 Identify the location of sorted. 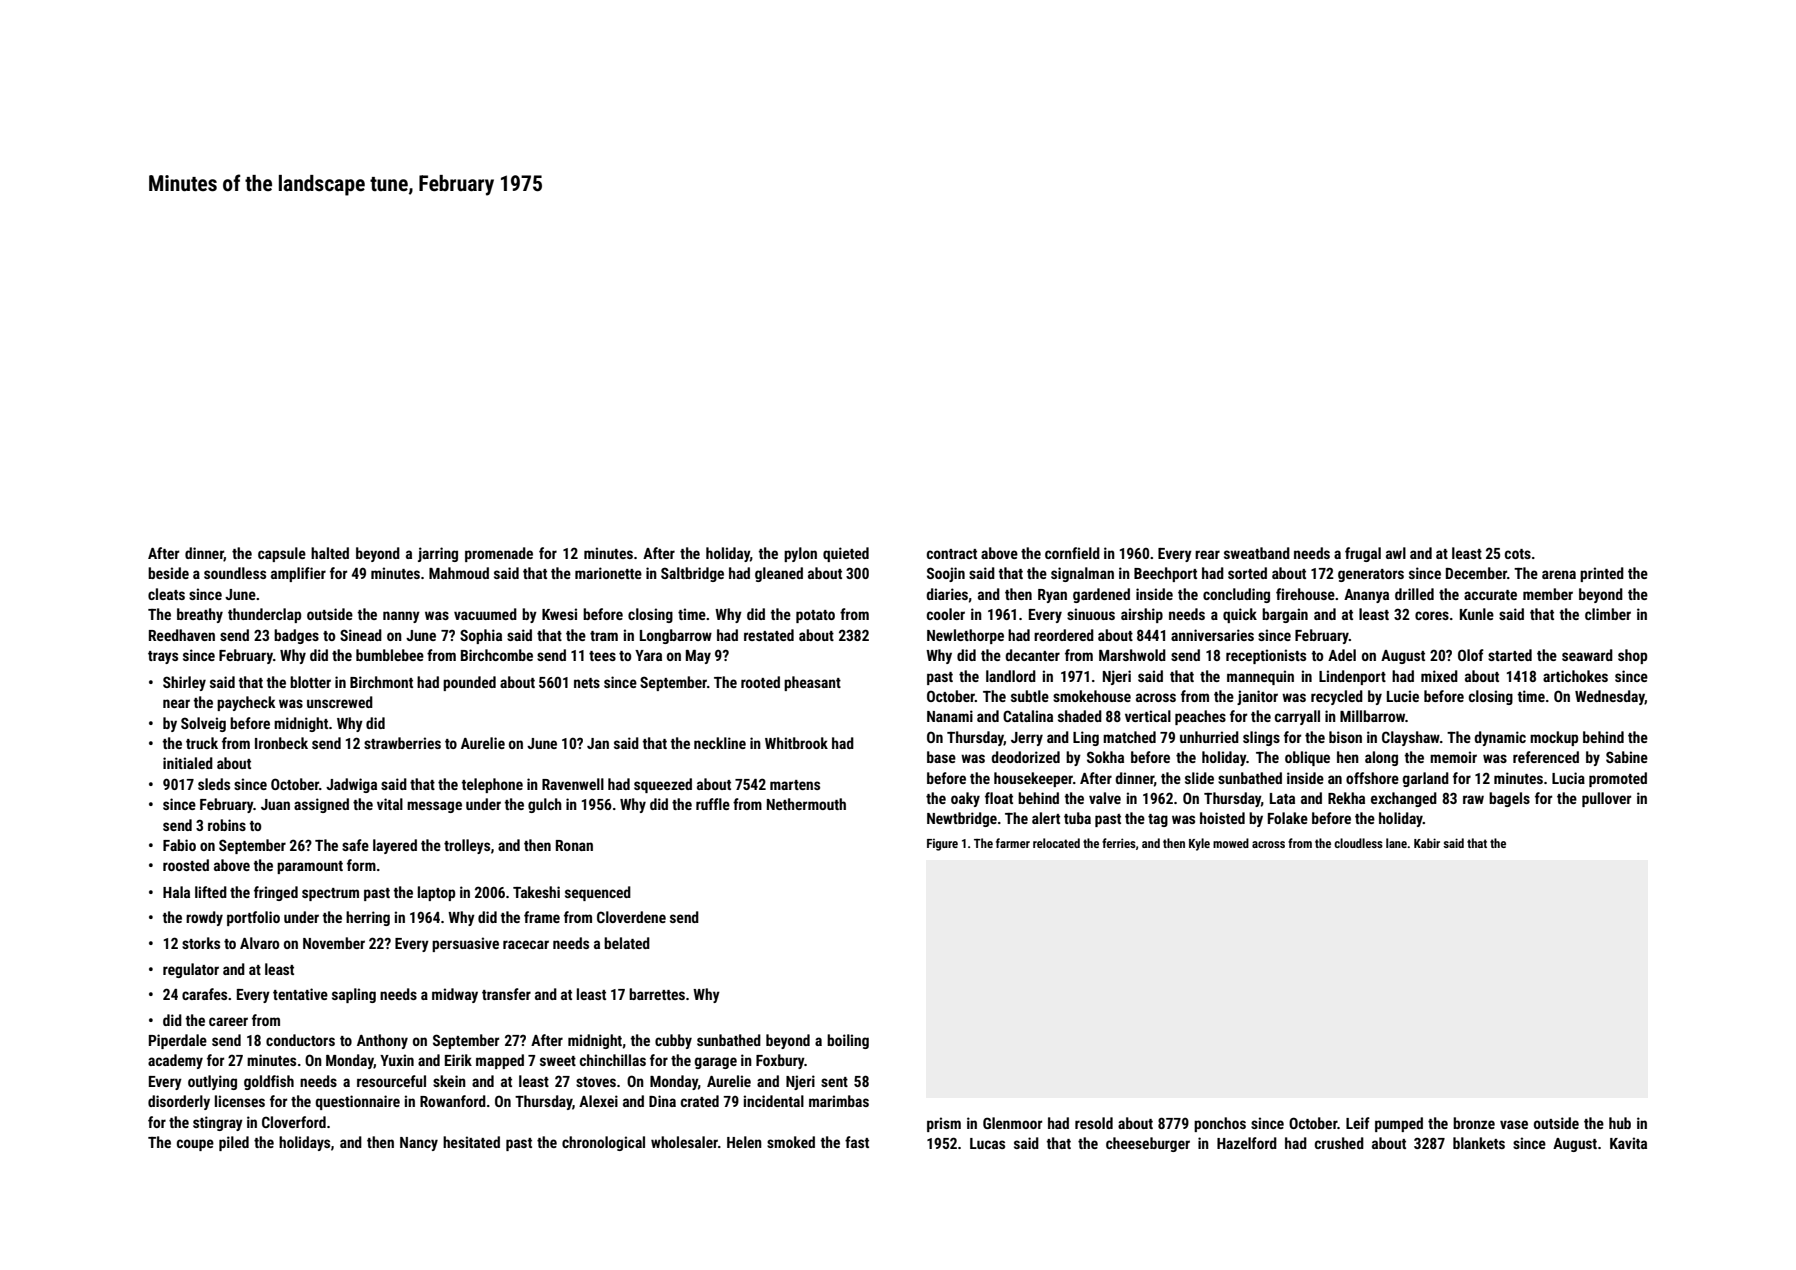
(1247, 573).
